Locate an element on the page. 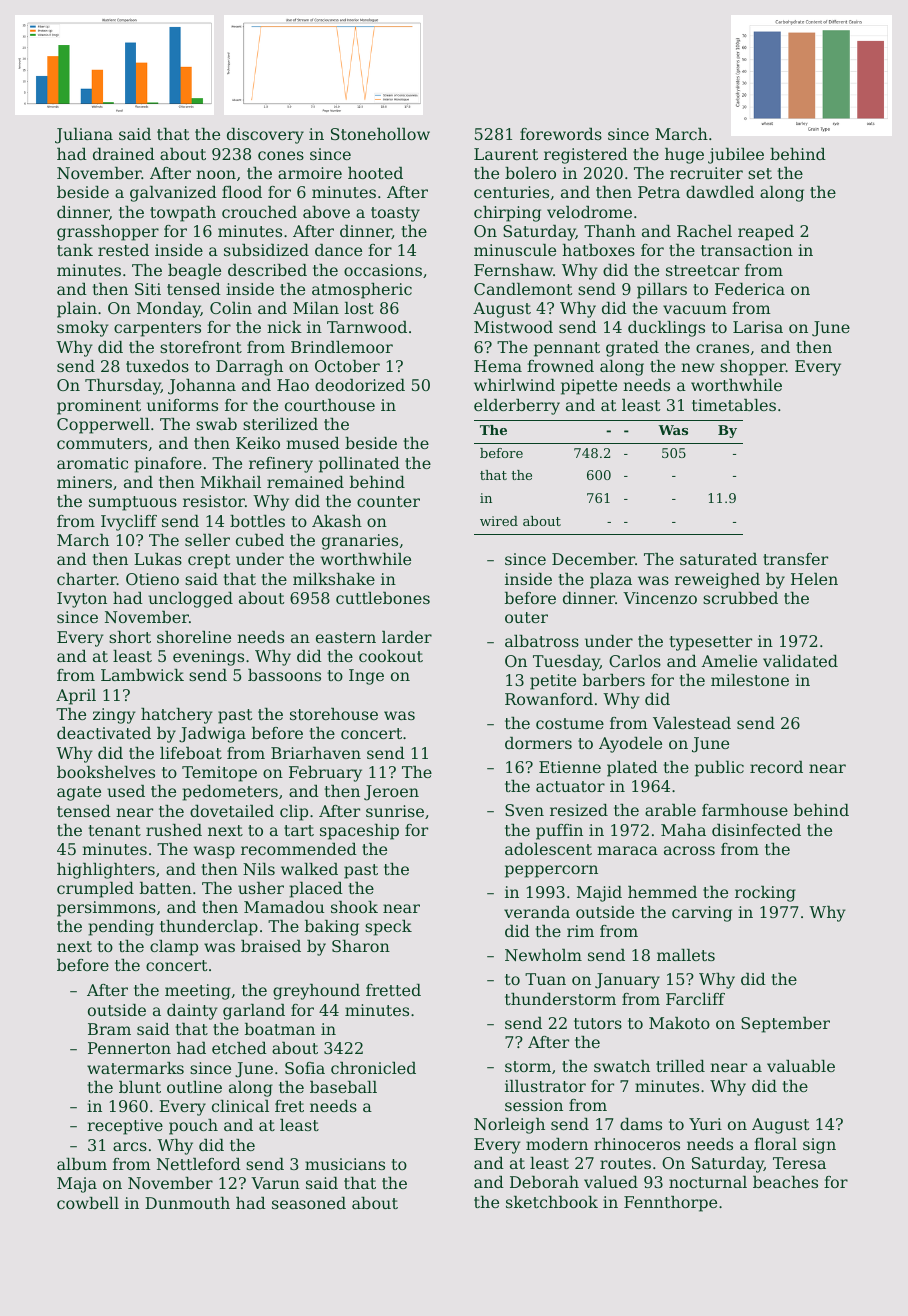 The height and width of the image is (1316, 908). drained is located at coordinates (124, 154).
